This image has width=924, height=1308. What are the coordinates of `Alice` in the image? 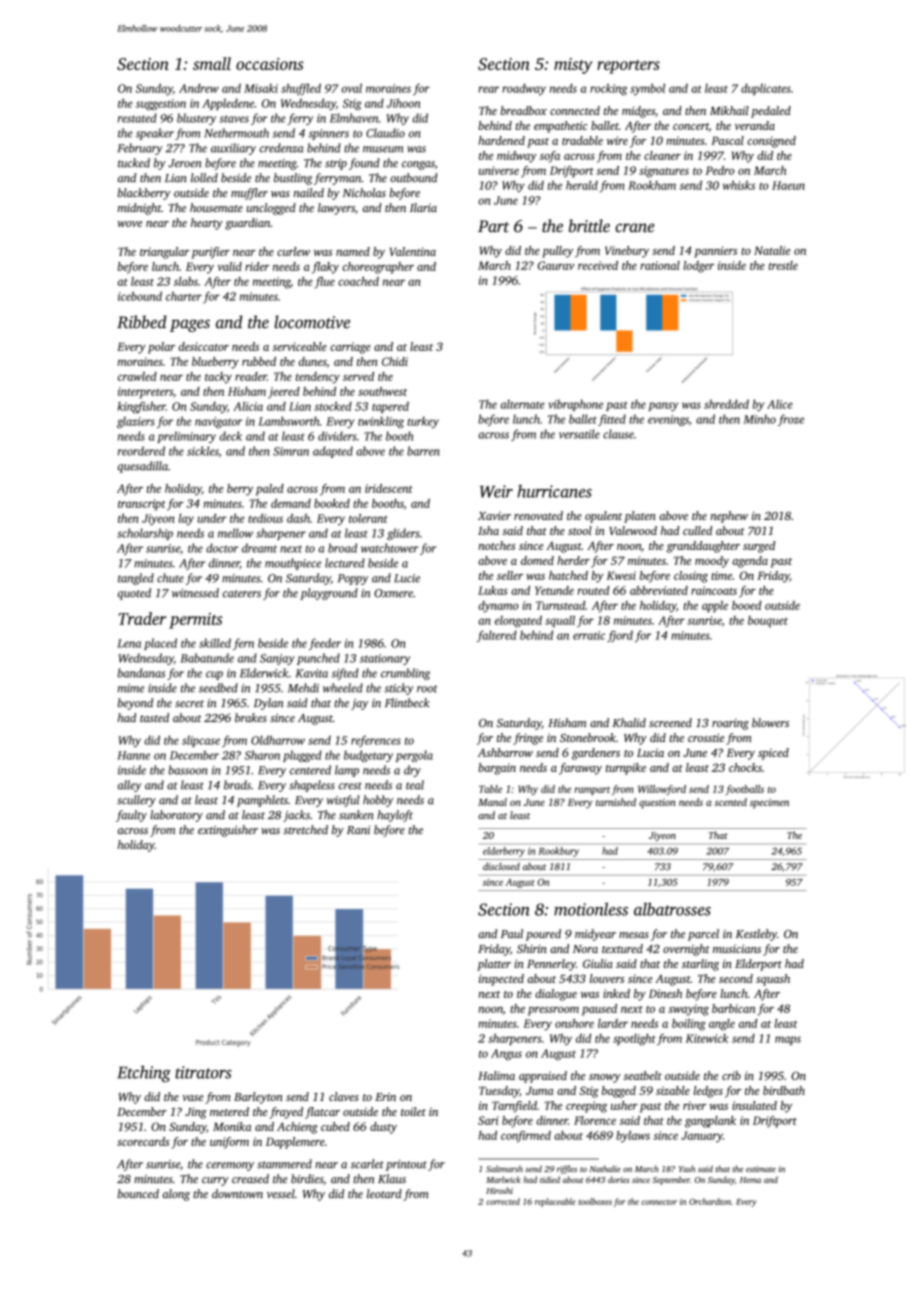 It's located at (780, 404).
